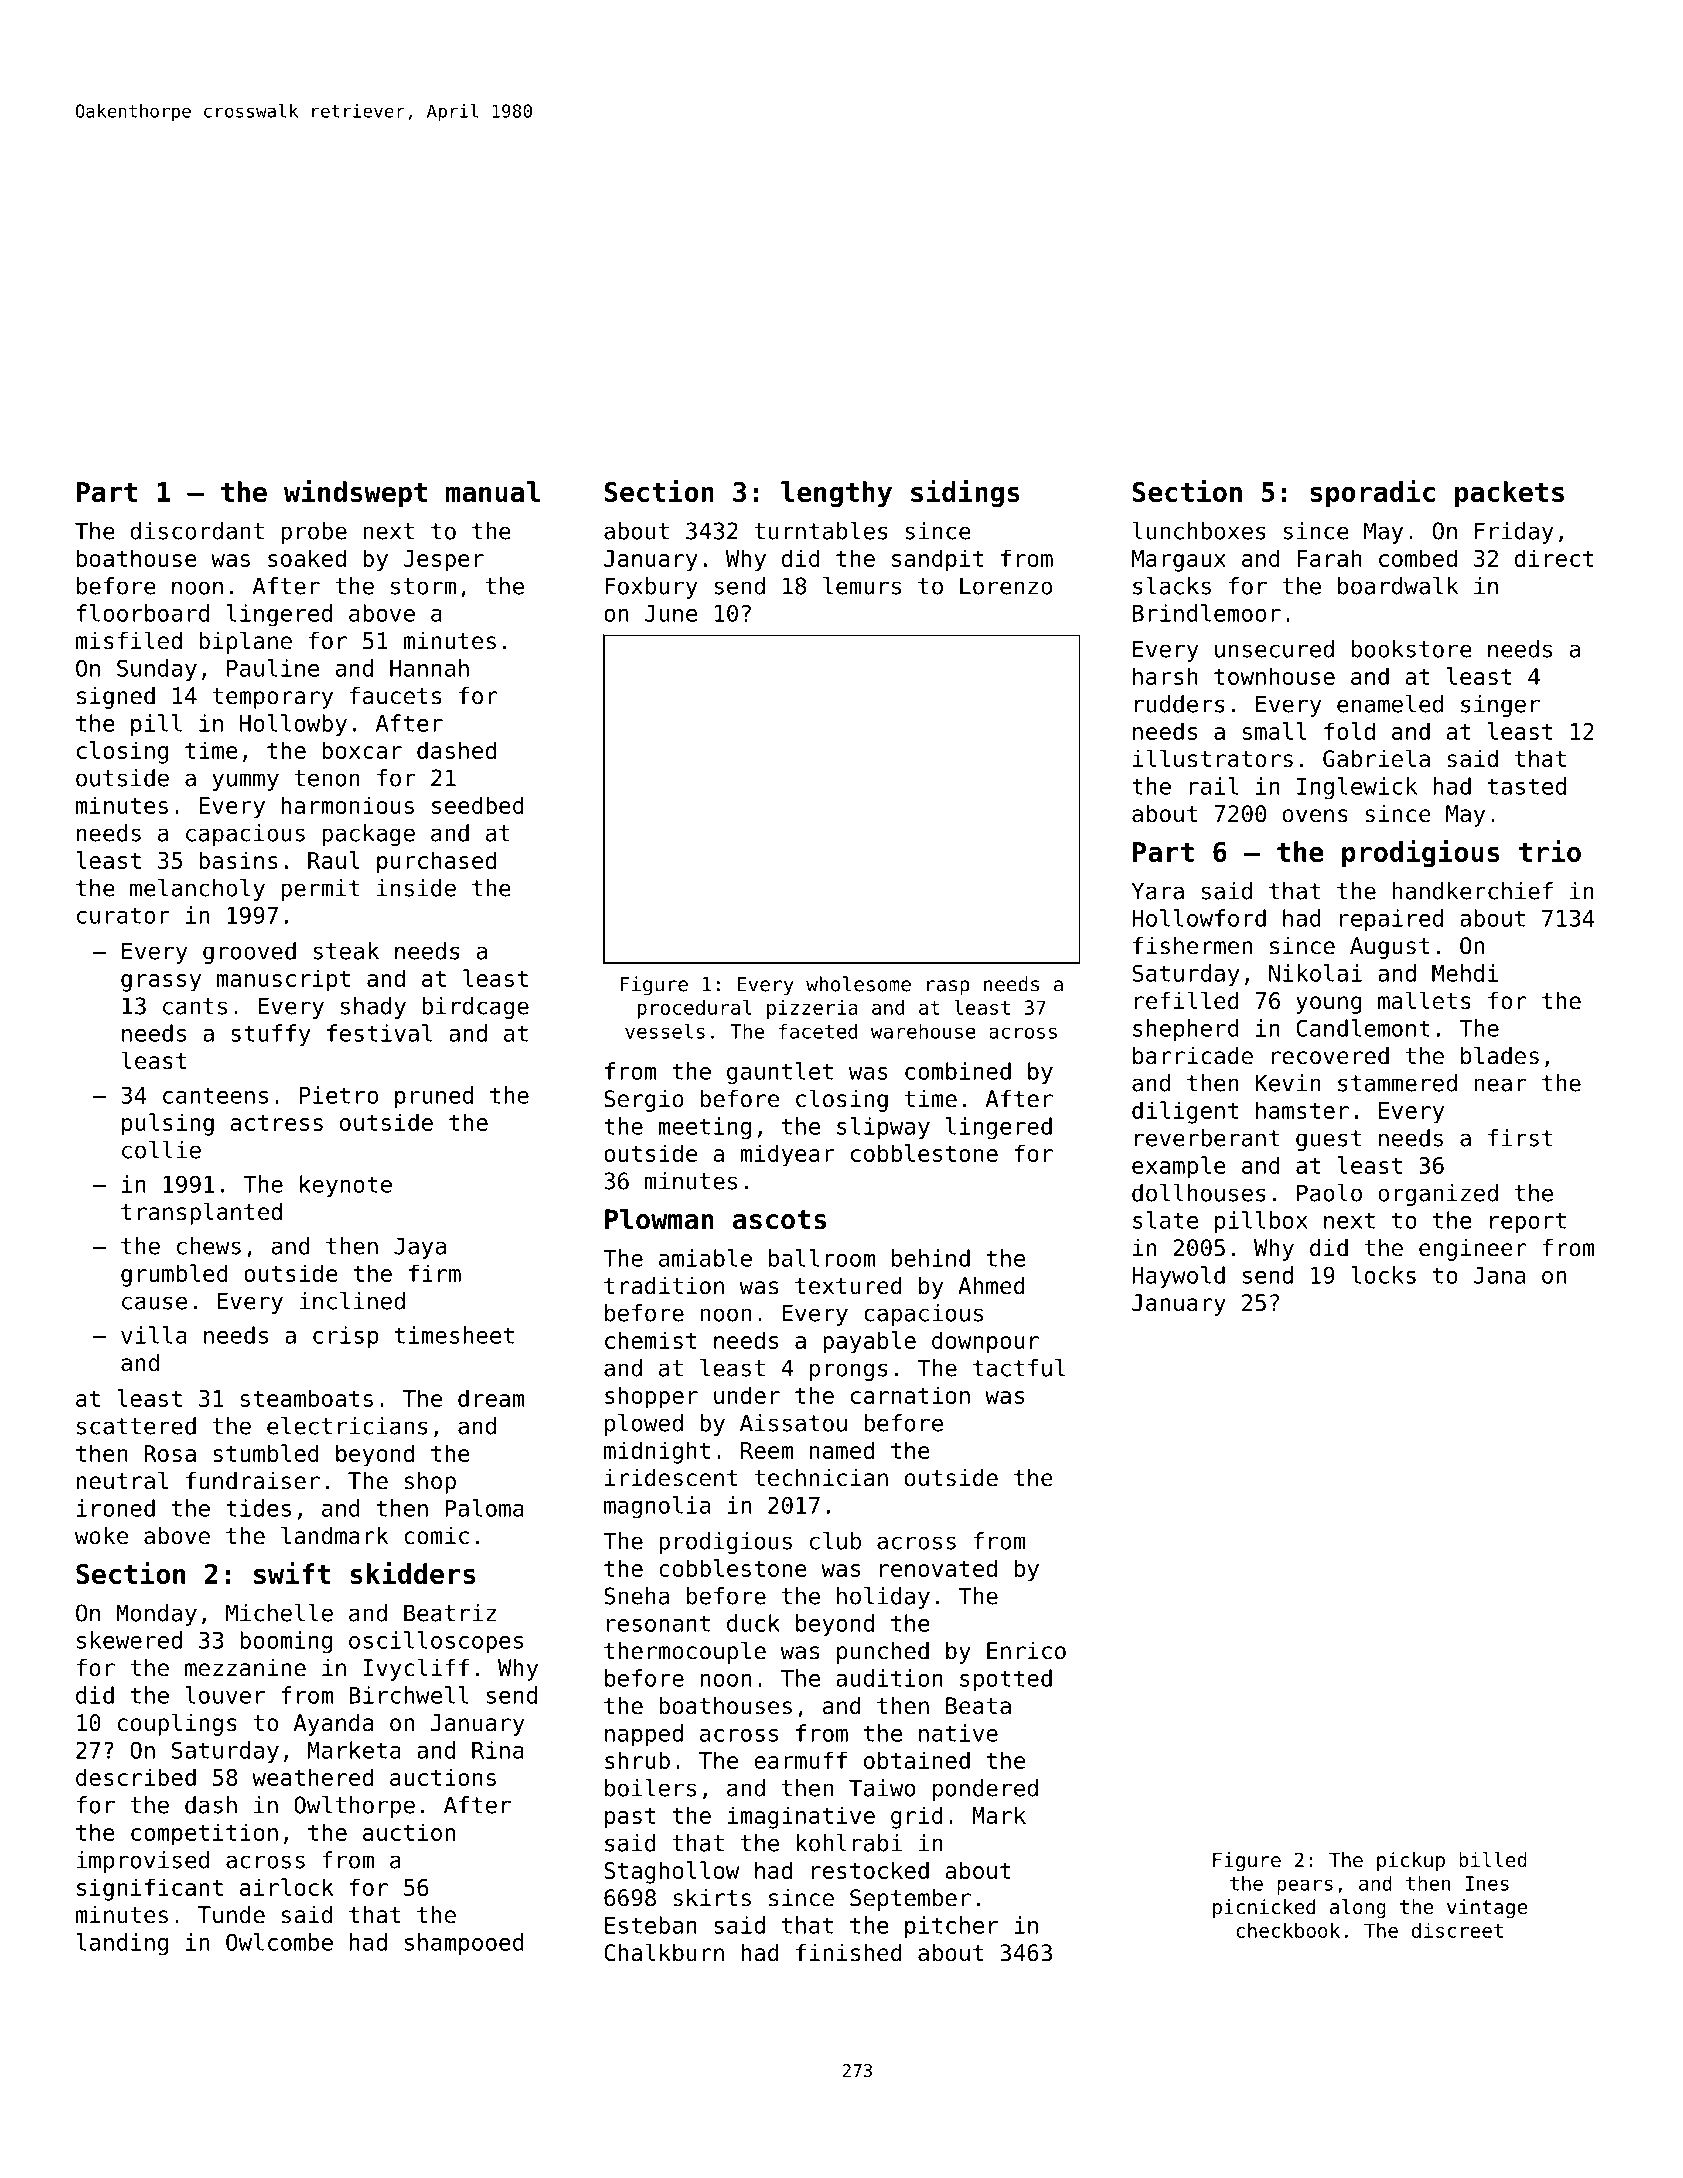 This screenshot has width=1683, height=2178. Describe the element at coordinates (478, 805) in the screenshot. I see `seedbed` at that location.
